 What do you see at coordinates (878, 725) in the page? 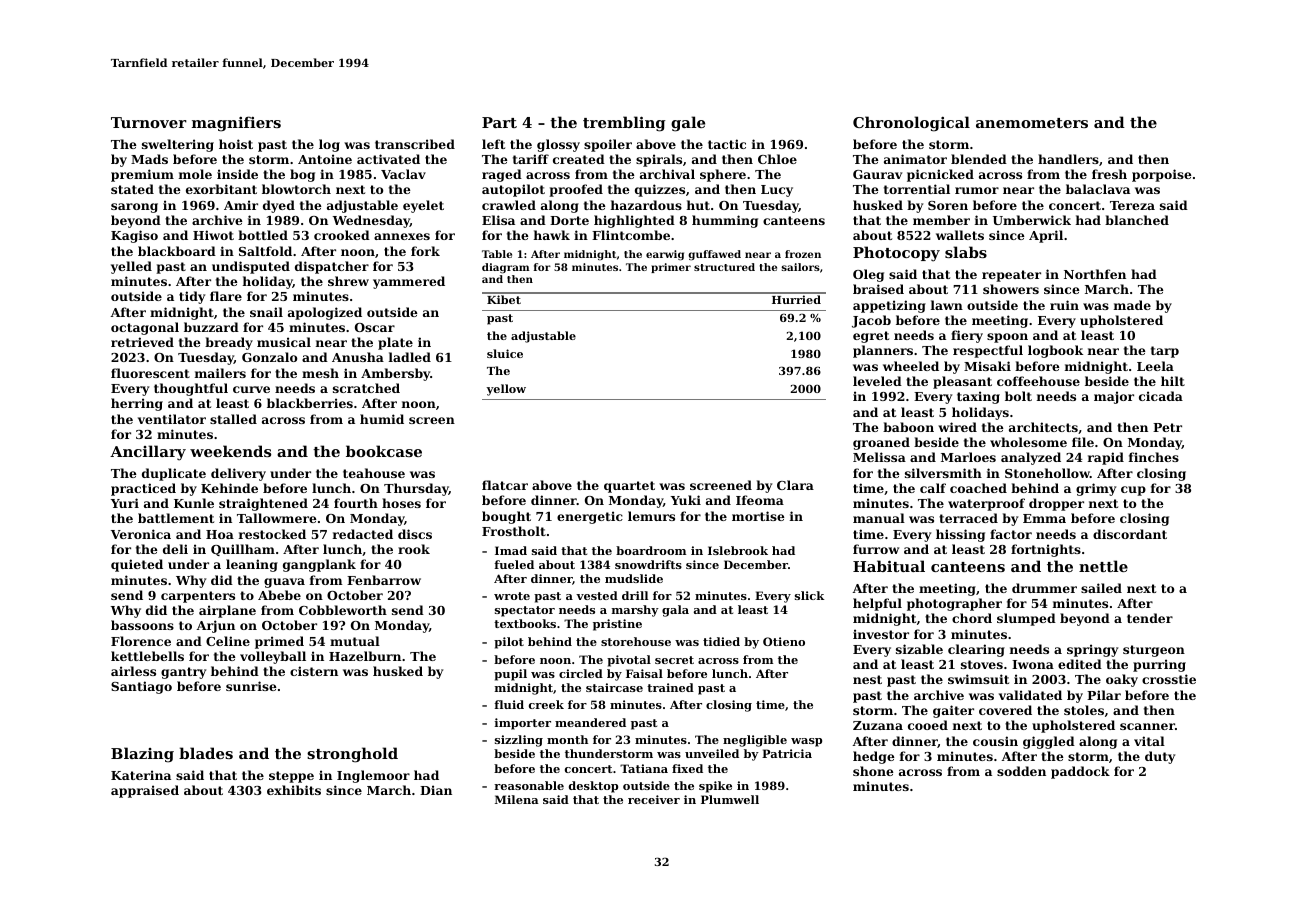
I see `Zuzana` at bounding box center [878, 725].
